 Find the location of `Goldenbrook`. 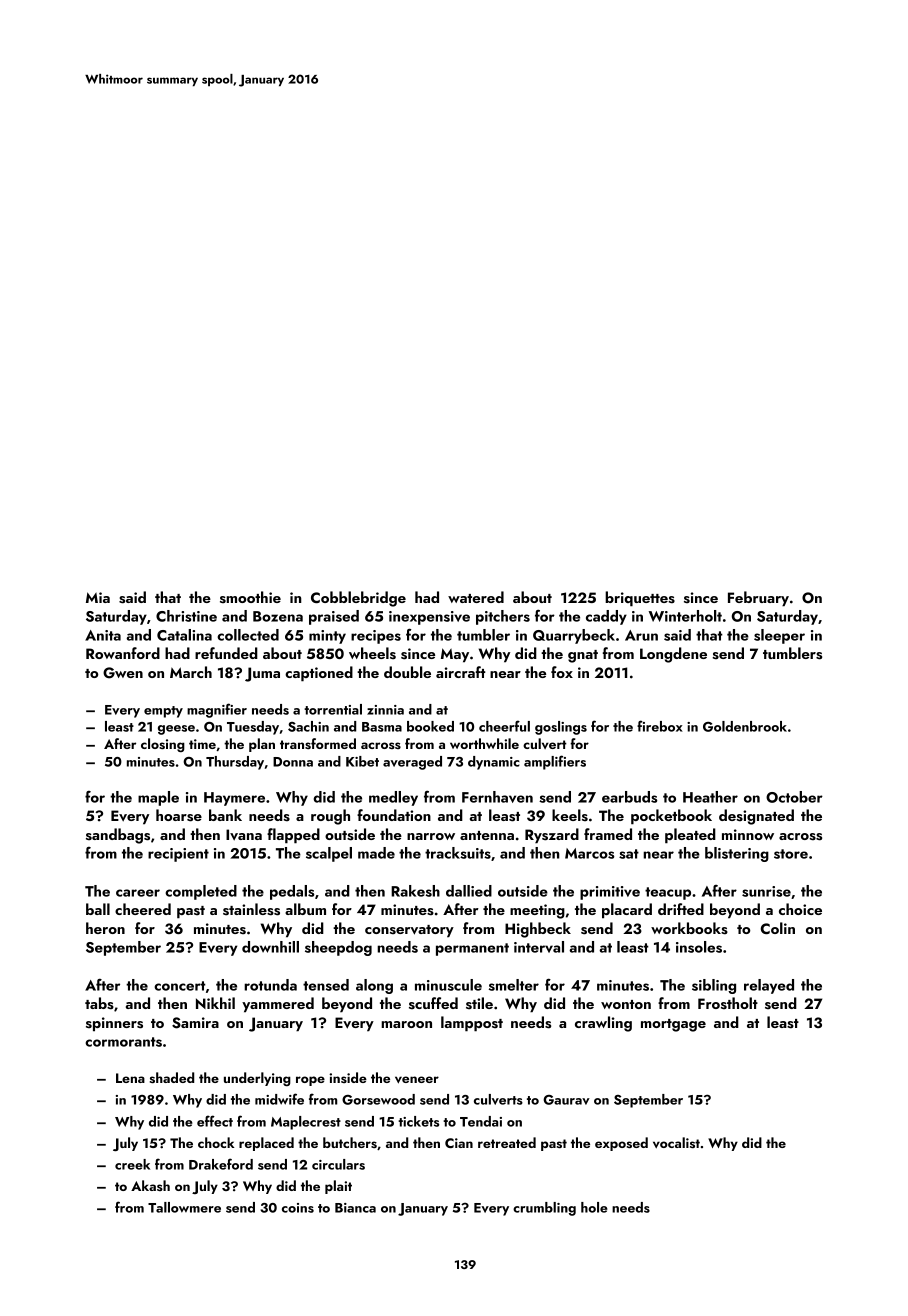

Goldenbrook is located at coordinates (745, 726).
